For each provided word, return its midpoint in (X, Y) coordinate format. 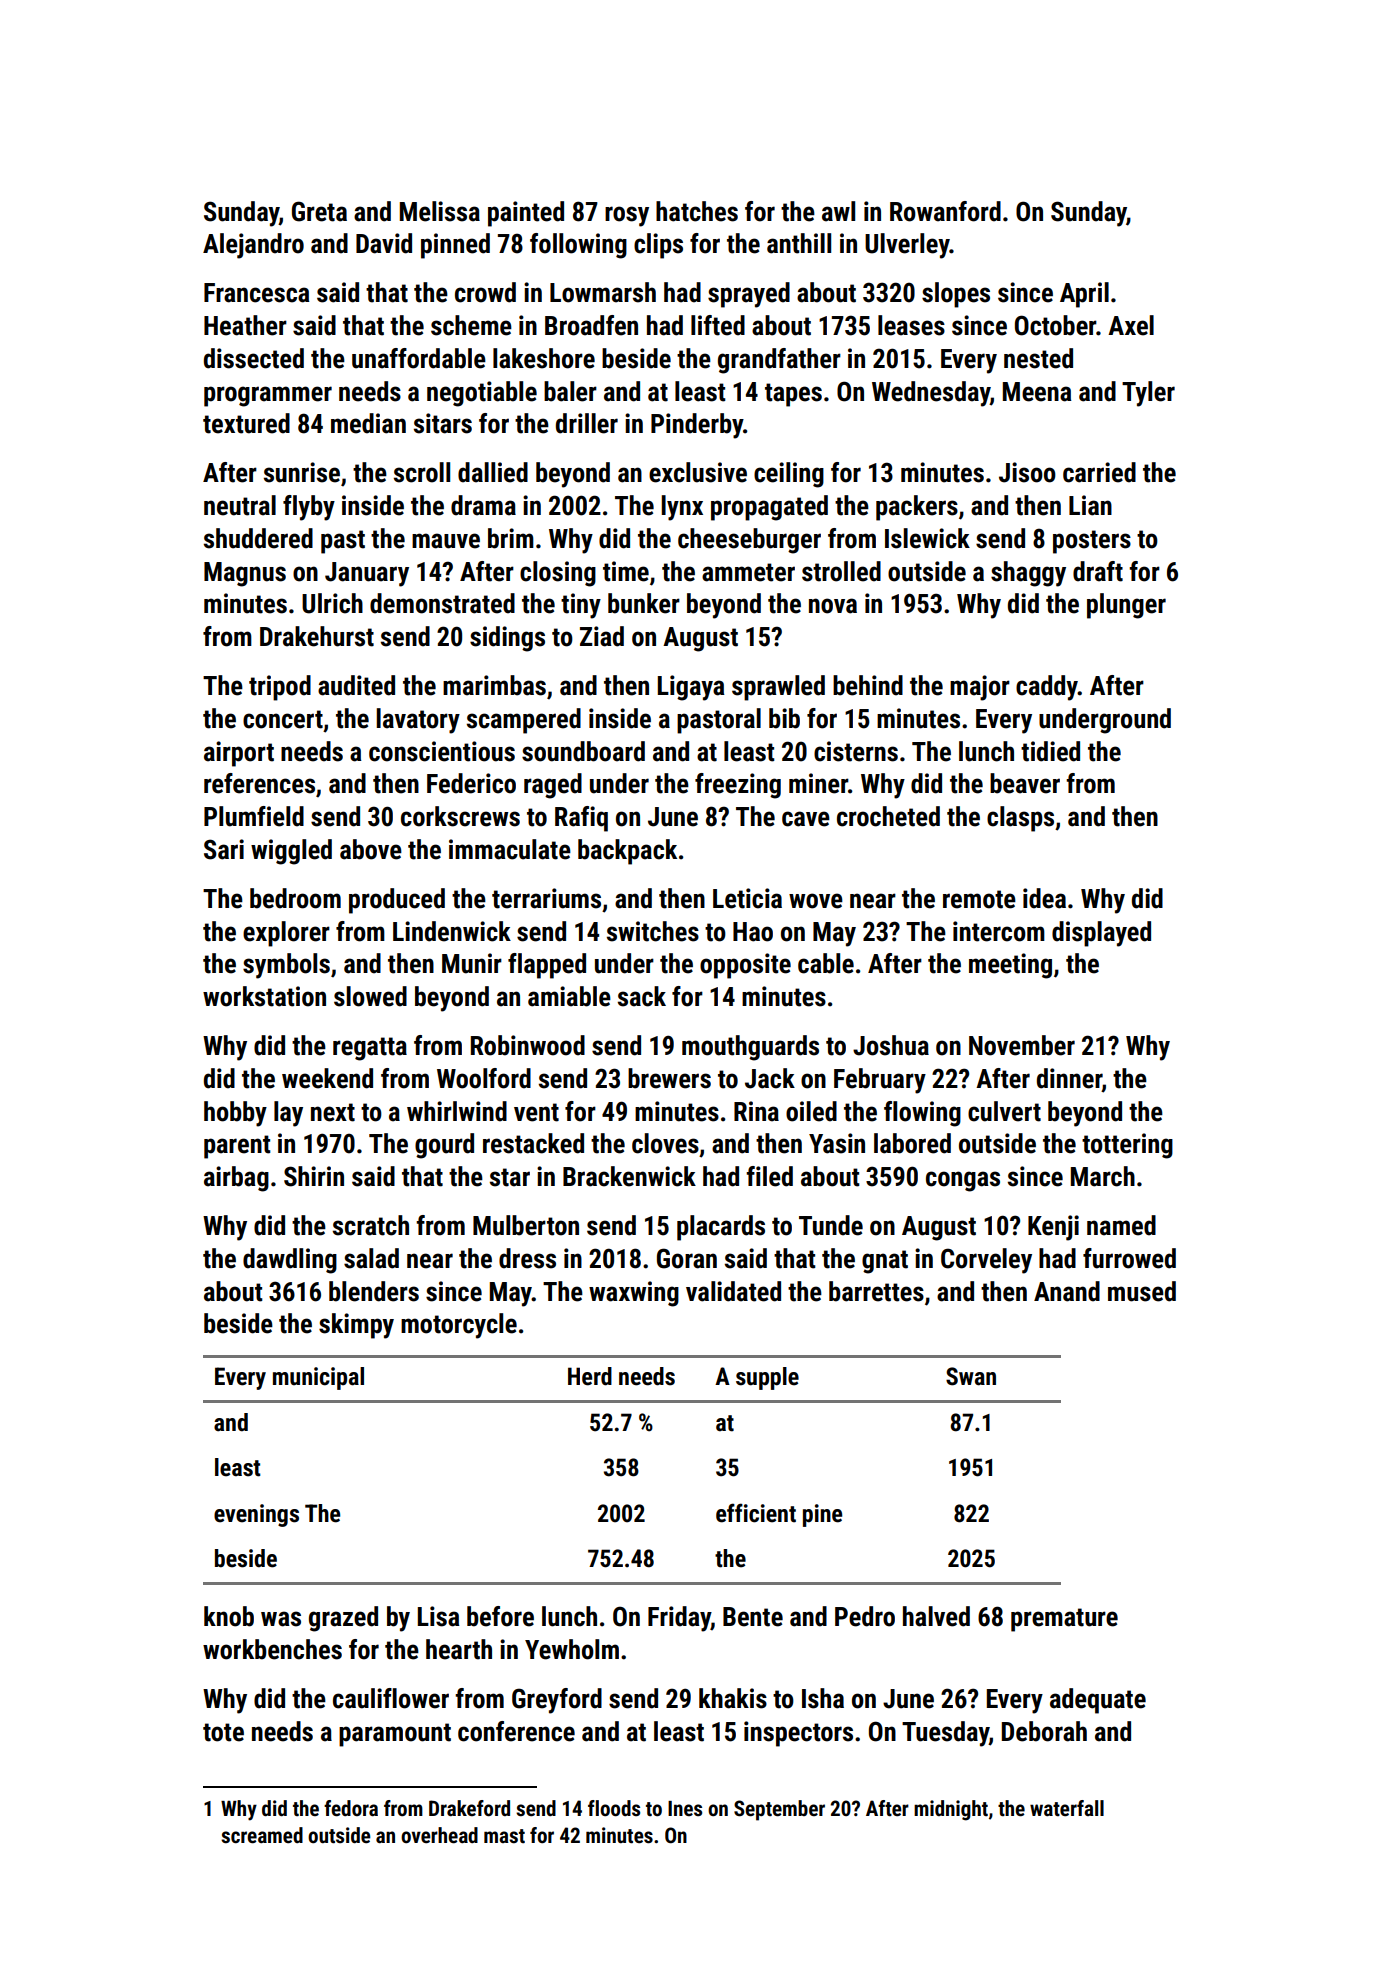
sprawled (778, 688)
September (779, 1810)
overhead (439, 1835)
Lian (1090, 505)
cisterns (856, 751)
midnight (951, 1810)
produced (397, 901)
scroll (422, 472)
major (980, 688)
